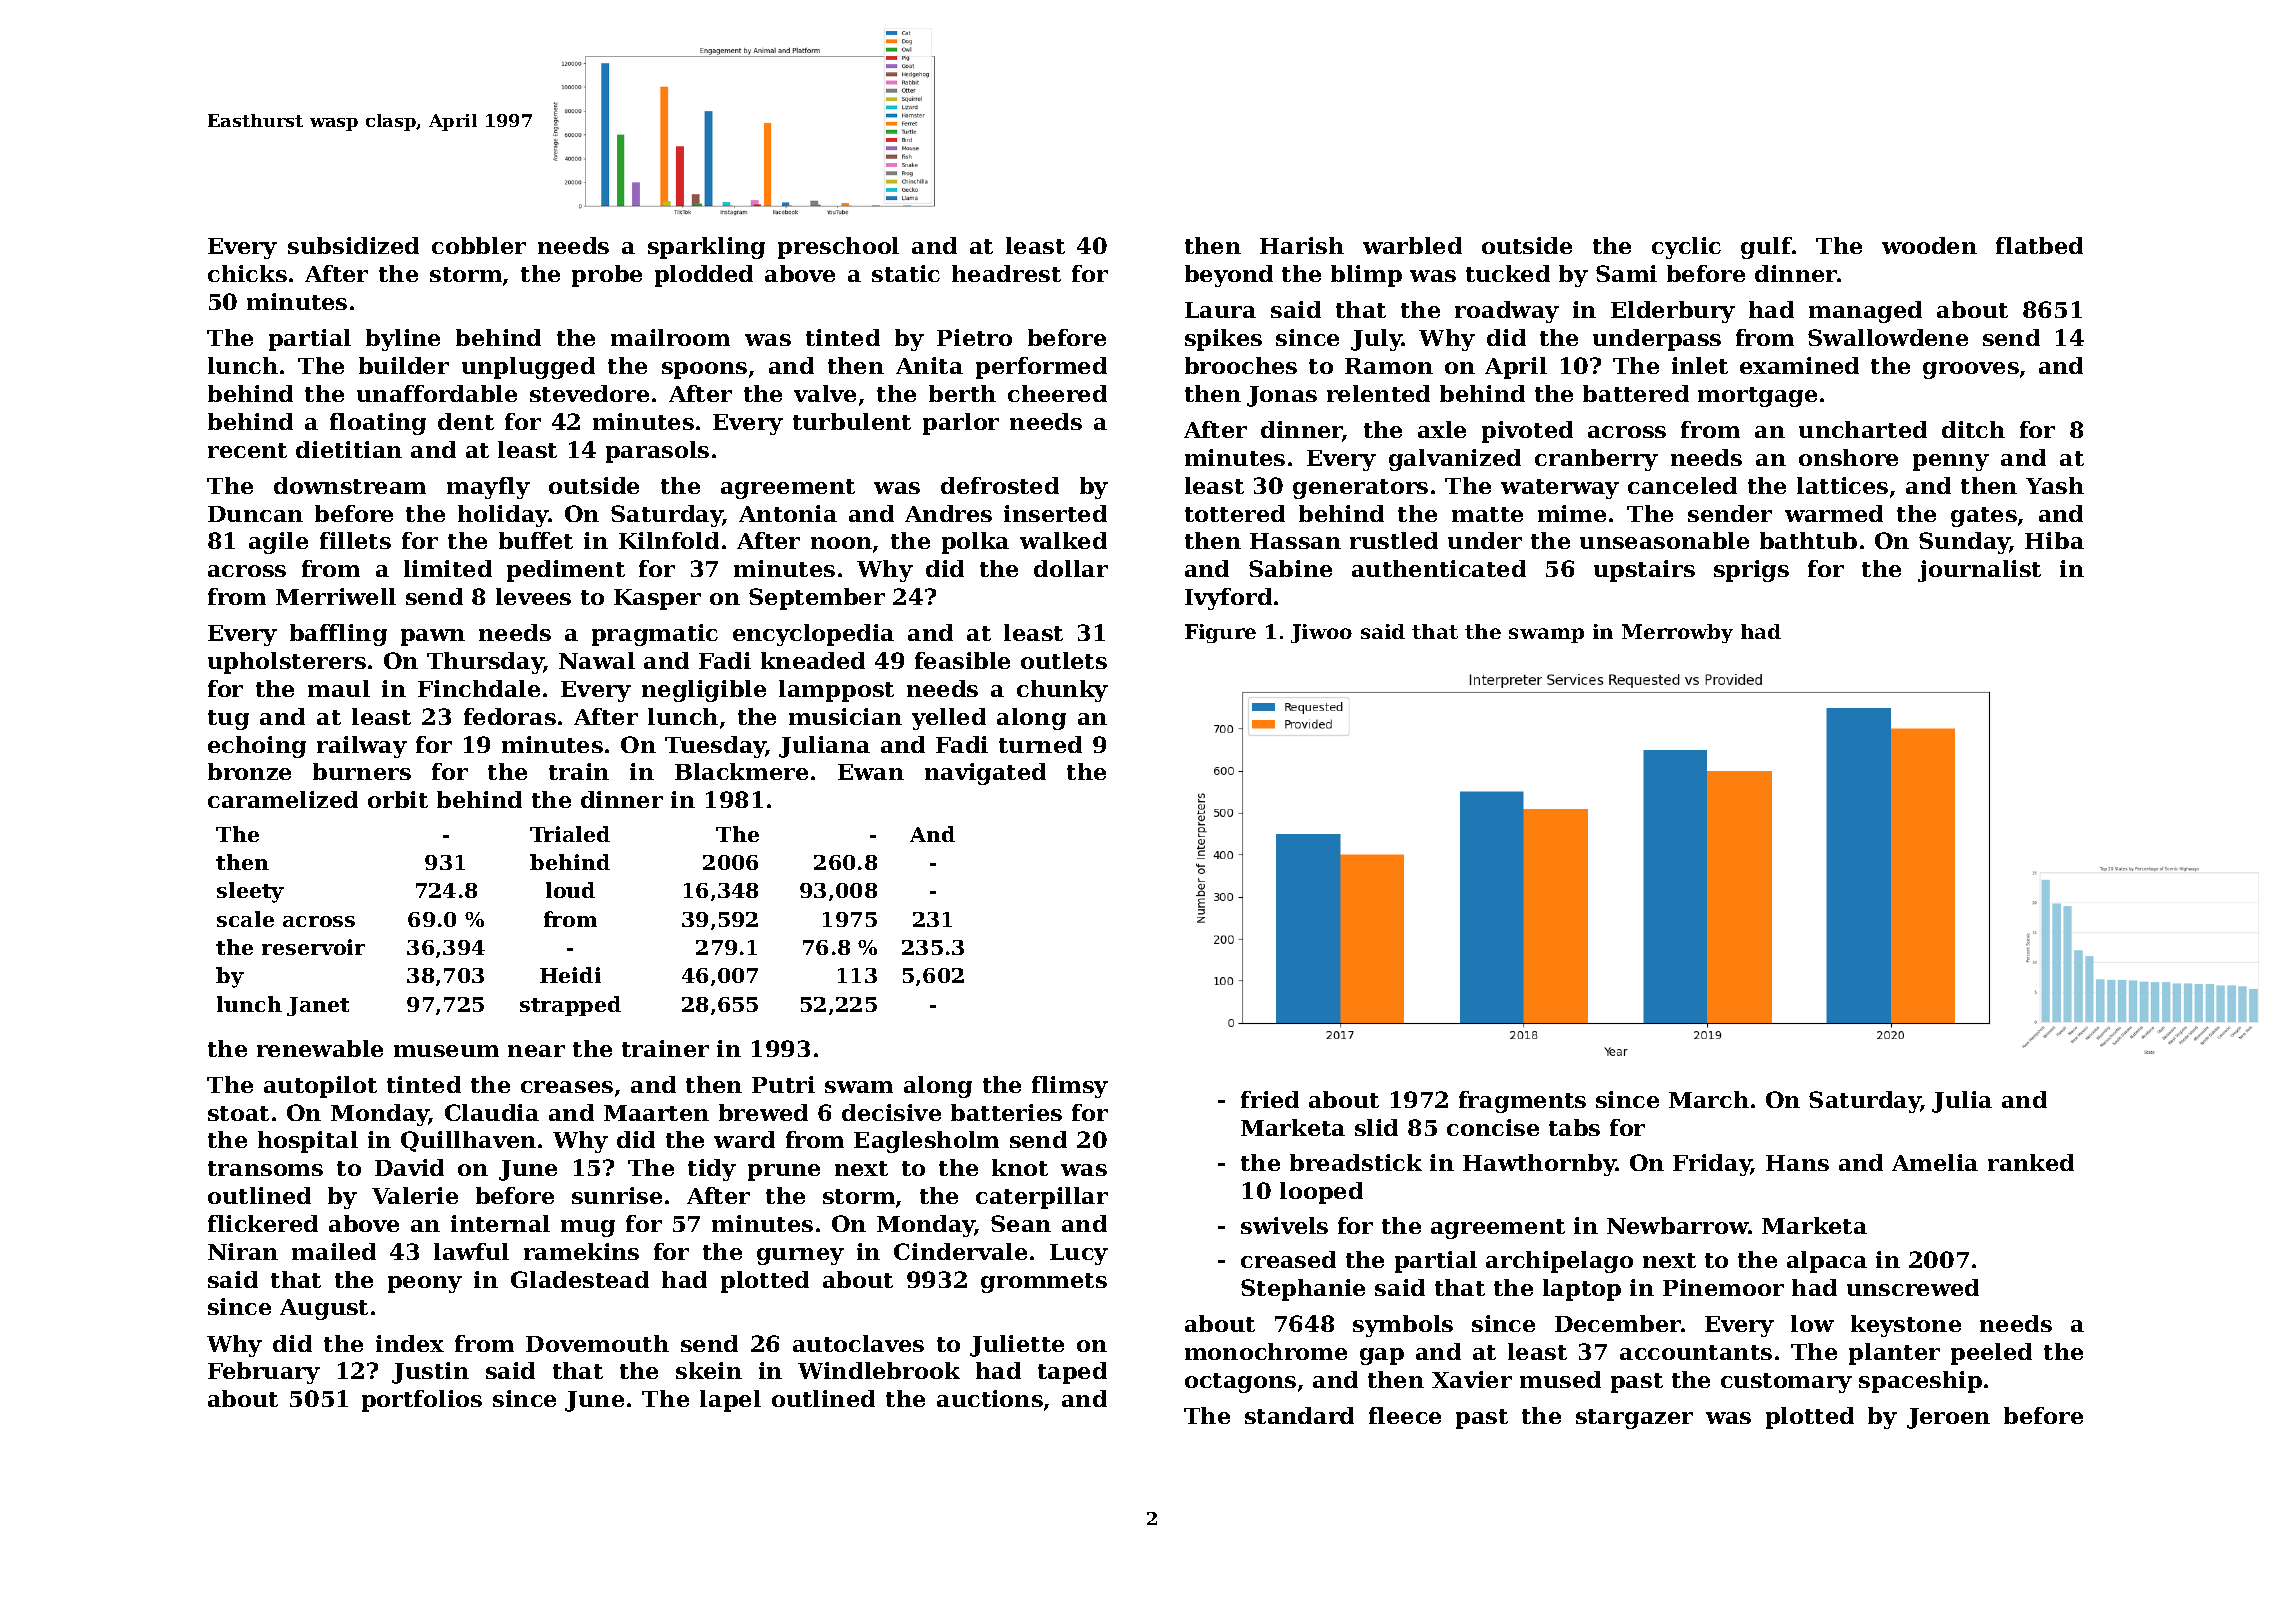 The width and height of the image is (2292, 1620). What do you see at coordinates (250, 892) in the image?
I see `sleety` at bounding box center [250, 892].
